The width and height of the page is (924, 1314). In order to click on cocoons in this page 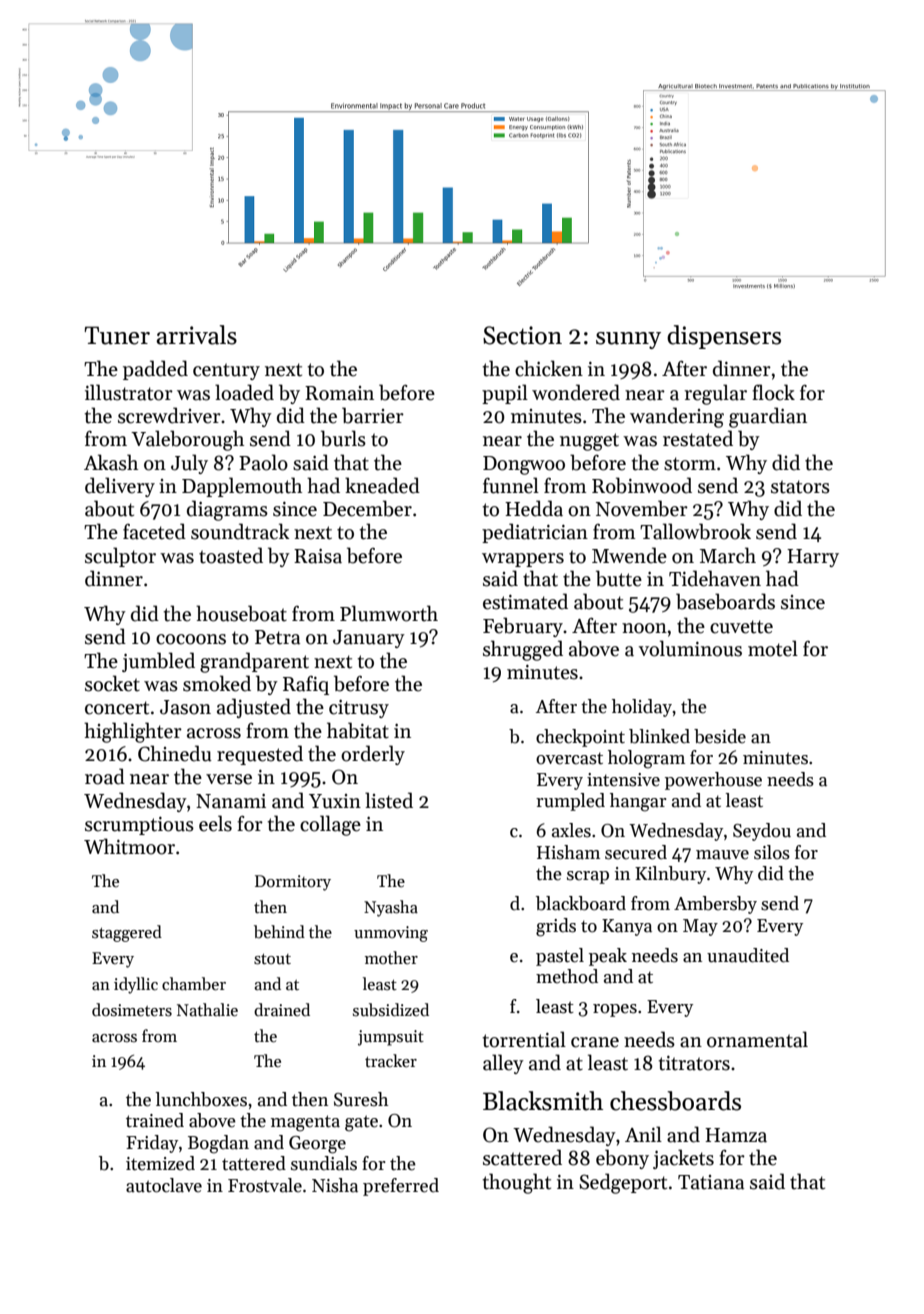, I will do `click(191, 639)`.
